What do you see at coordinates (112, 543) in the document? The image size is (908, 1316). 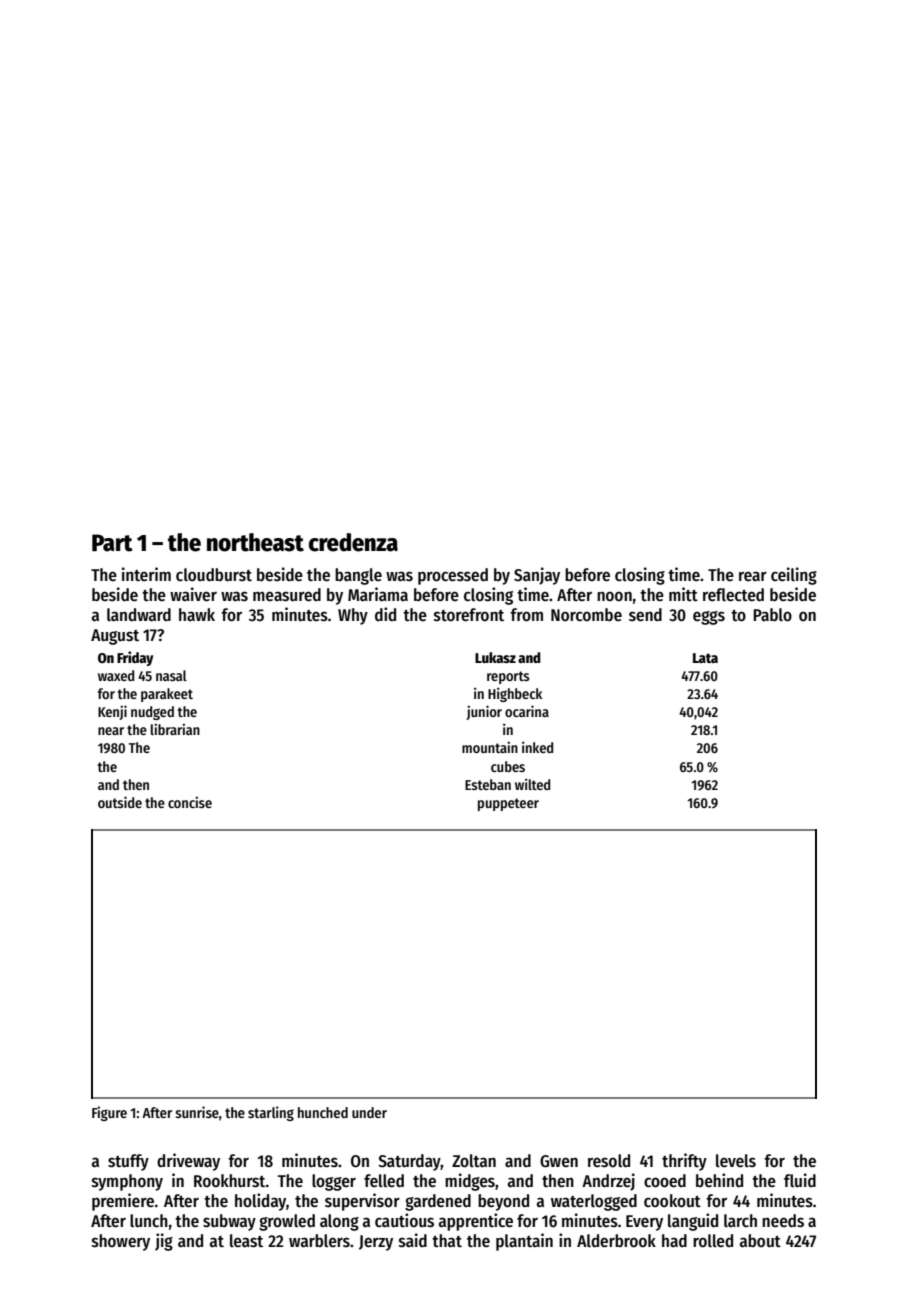 I see `Part` at bounding box center [112, 543].
